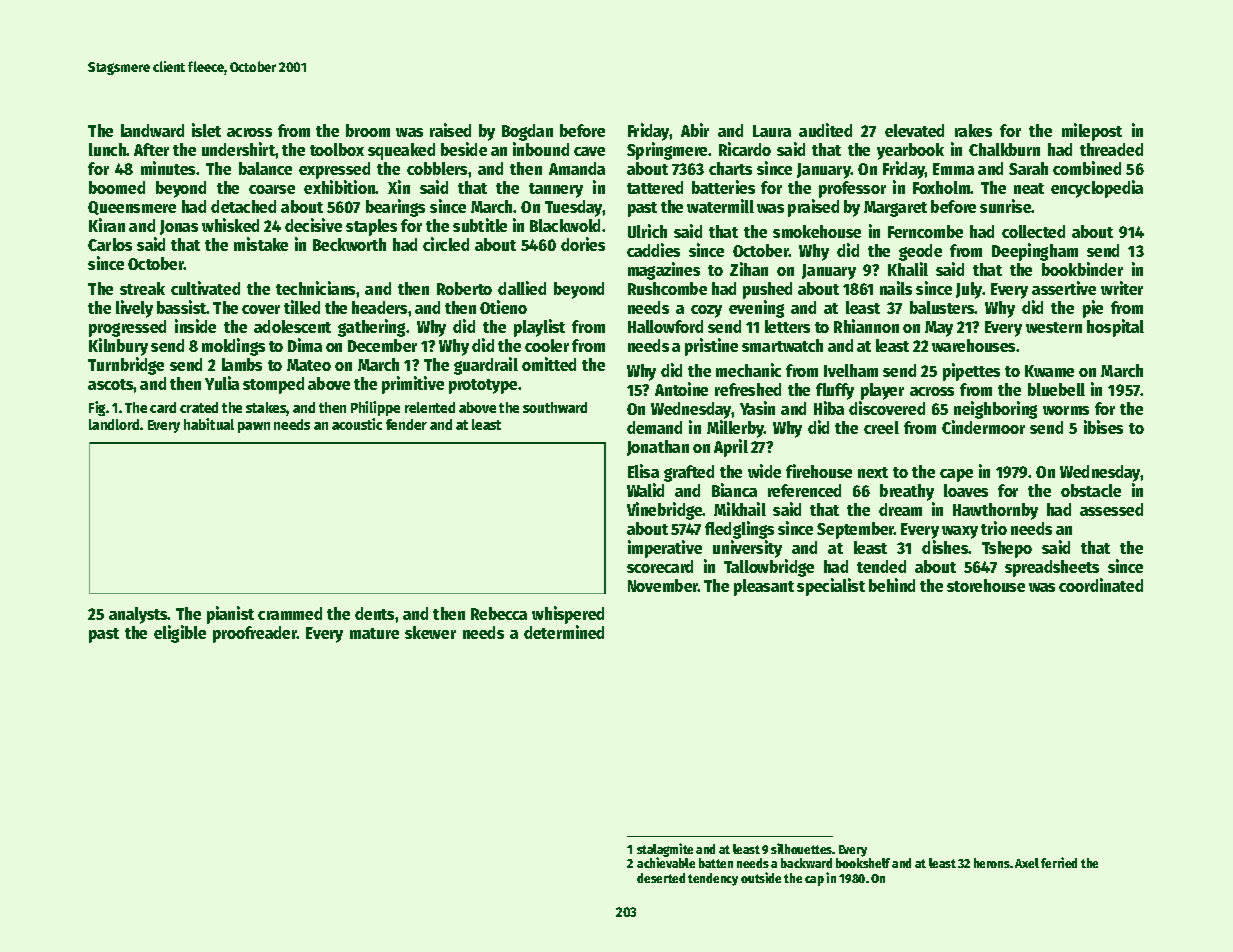 This screenshot has width=1233, height=952. Describe the element at coordinates (772, 131) in the screenshot. I see `Laura` at that location.
